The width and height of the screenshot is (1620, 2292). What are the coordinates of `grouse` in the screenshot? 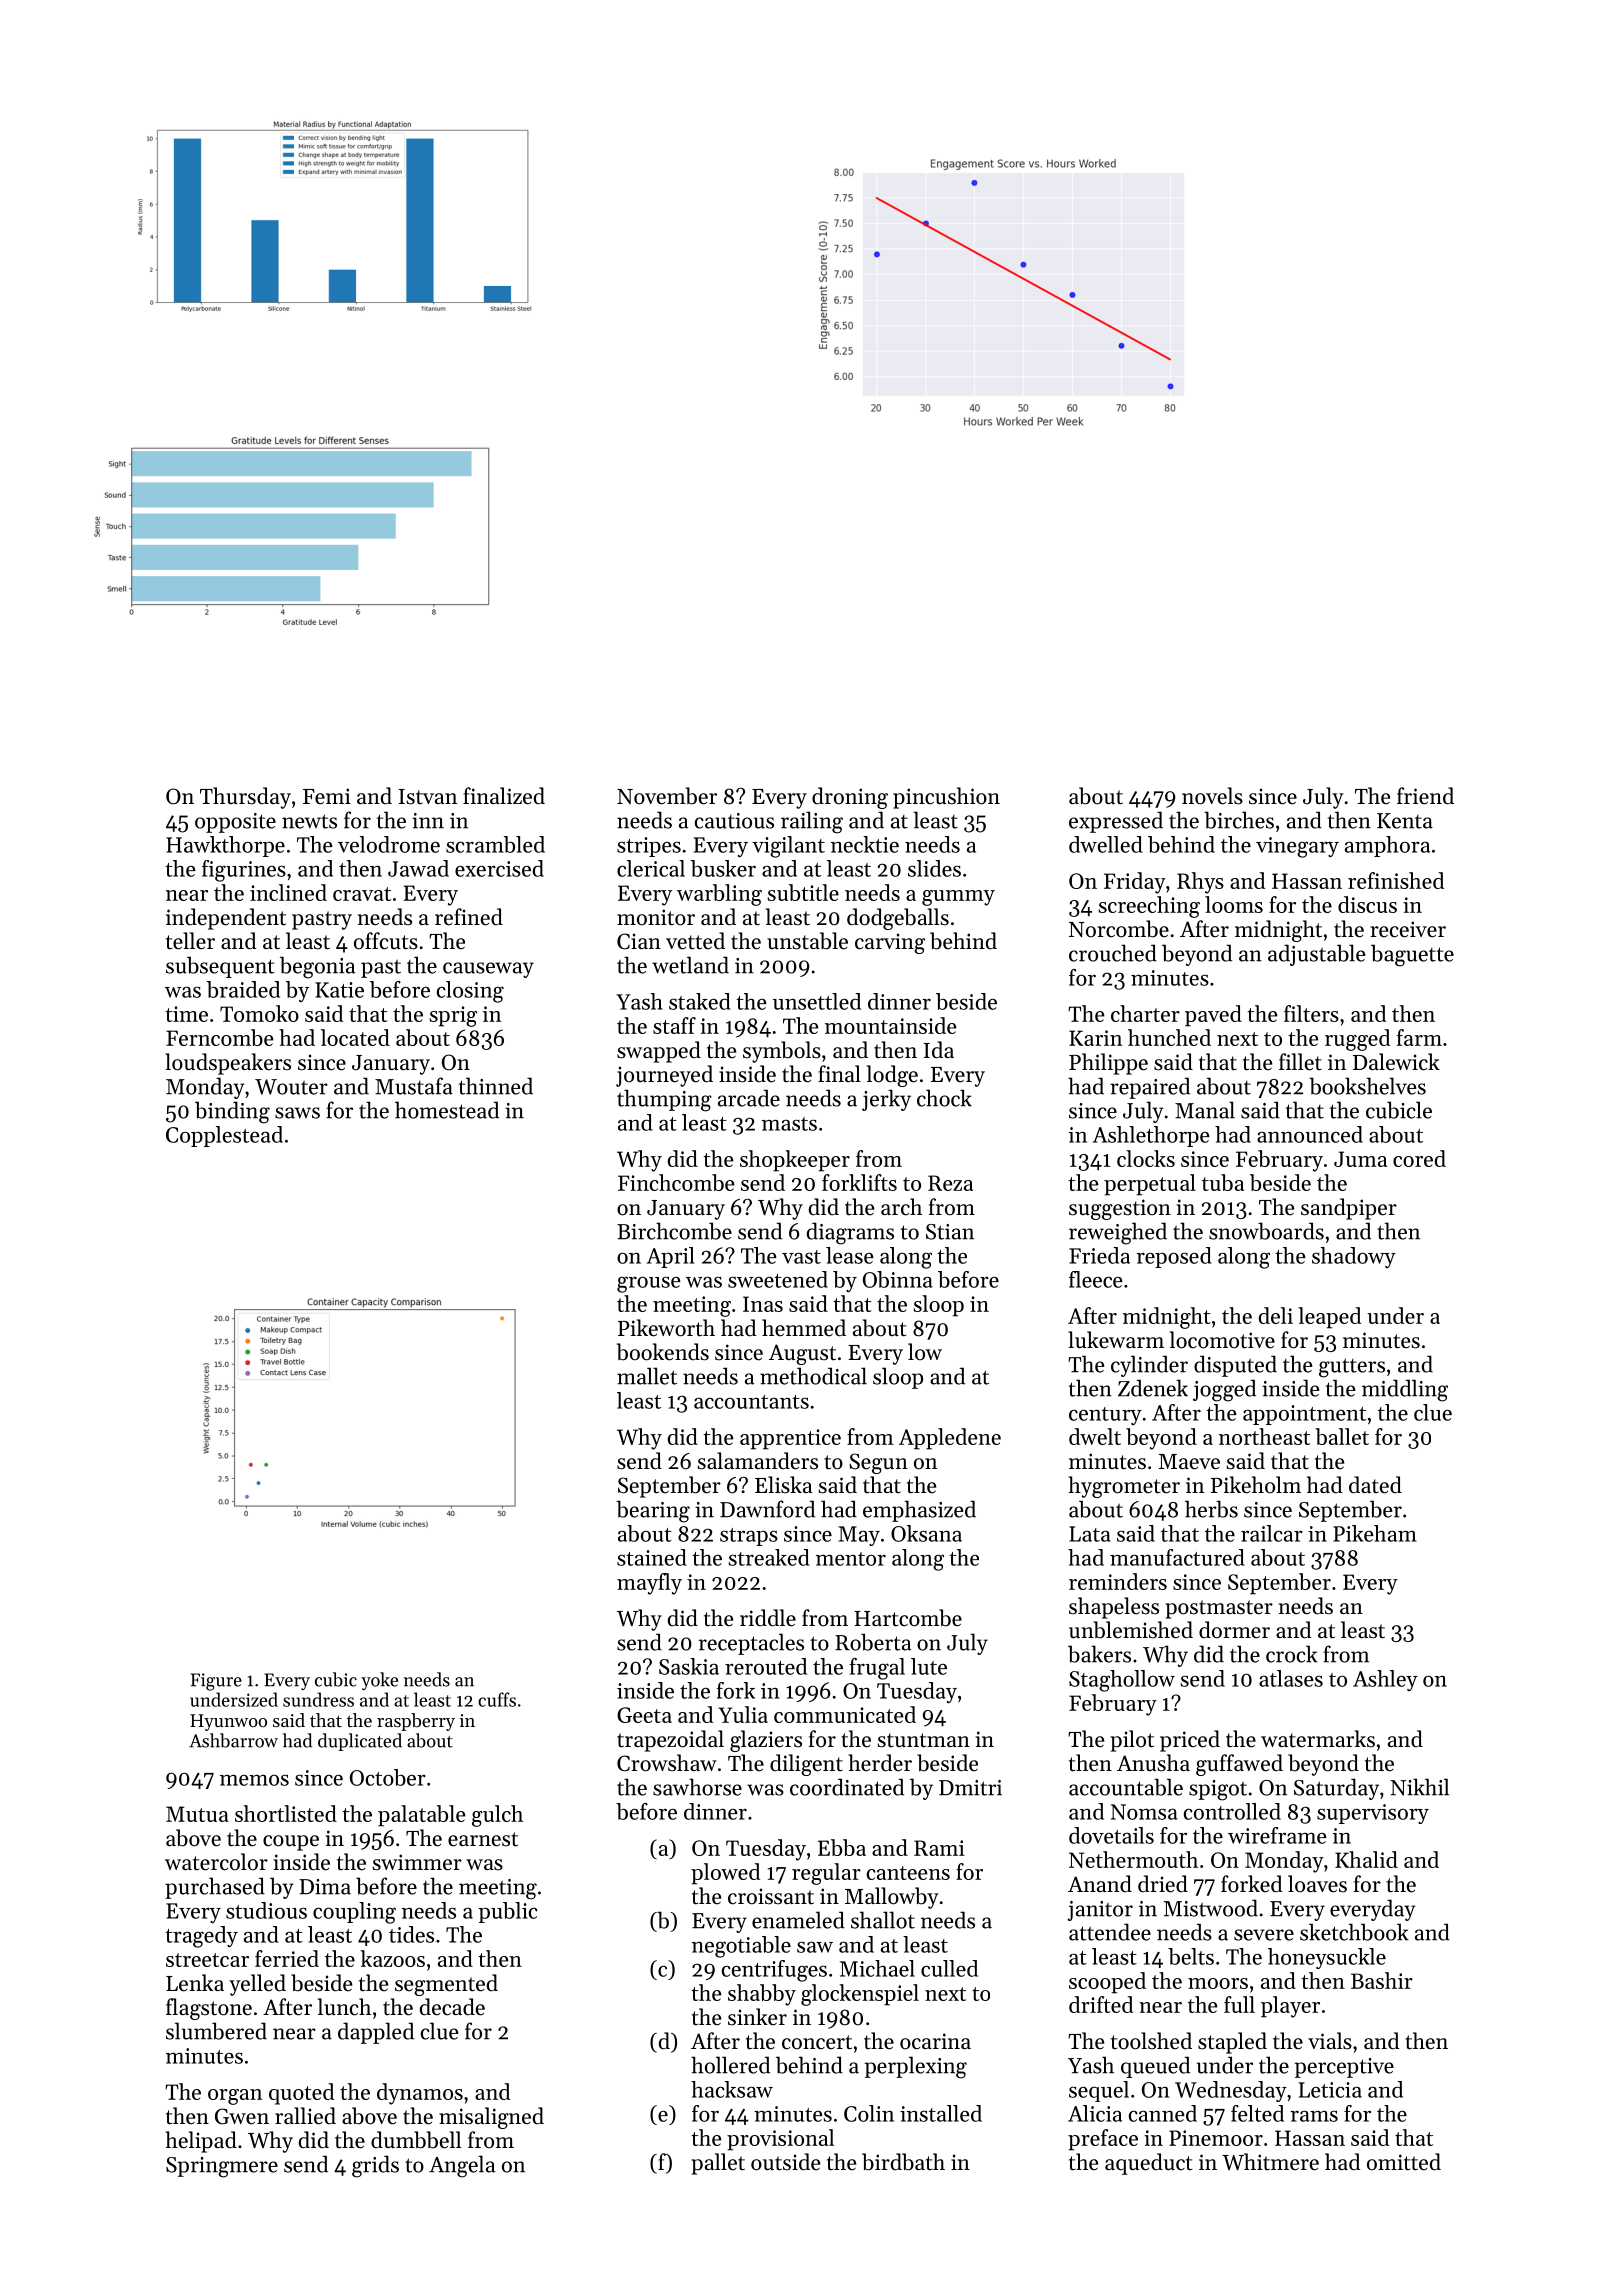 It's located at (649, 1284).
